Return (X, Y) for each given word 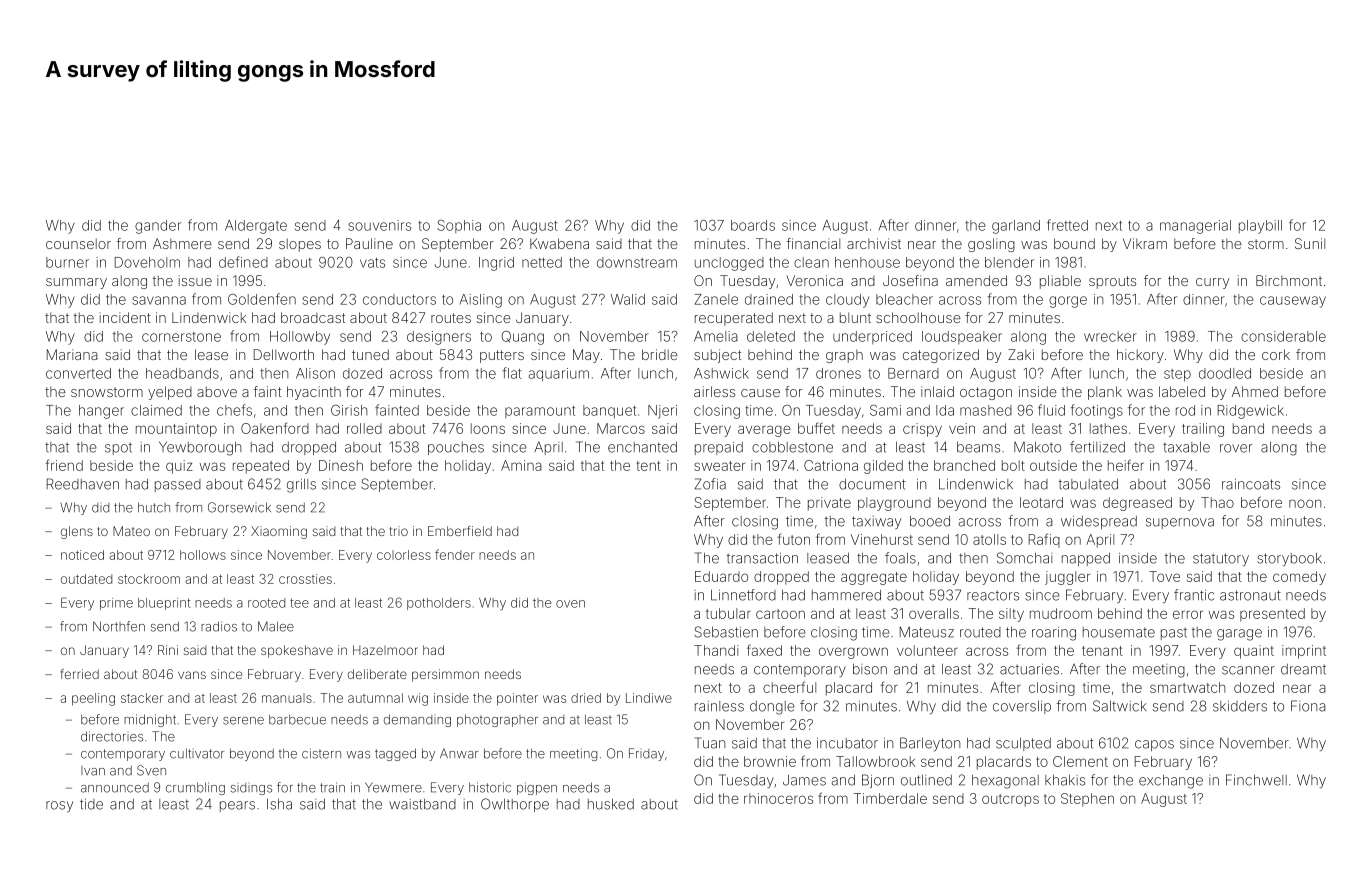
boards (753, 225)
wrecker (1110, 336)
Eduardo (721, 576)
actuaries (1029, 669)
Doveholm (147, 262)
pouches (456, 448)
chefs (234, 410)
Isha (279, 804)
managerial (1195, 227)
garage (1239, 635)
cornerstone (181, 337)
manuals (287, 698)
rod (1185, 410)
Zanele (716, 299)
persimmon (445, 675)
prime (116, 604)
